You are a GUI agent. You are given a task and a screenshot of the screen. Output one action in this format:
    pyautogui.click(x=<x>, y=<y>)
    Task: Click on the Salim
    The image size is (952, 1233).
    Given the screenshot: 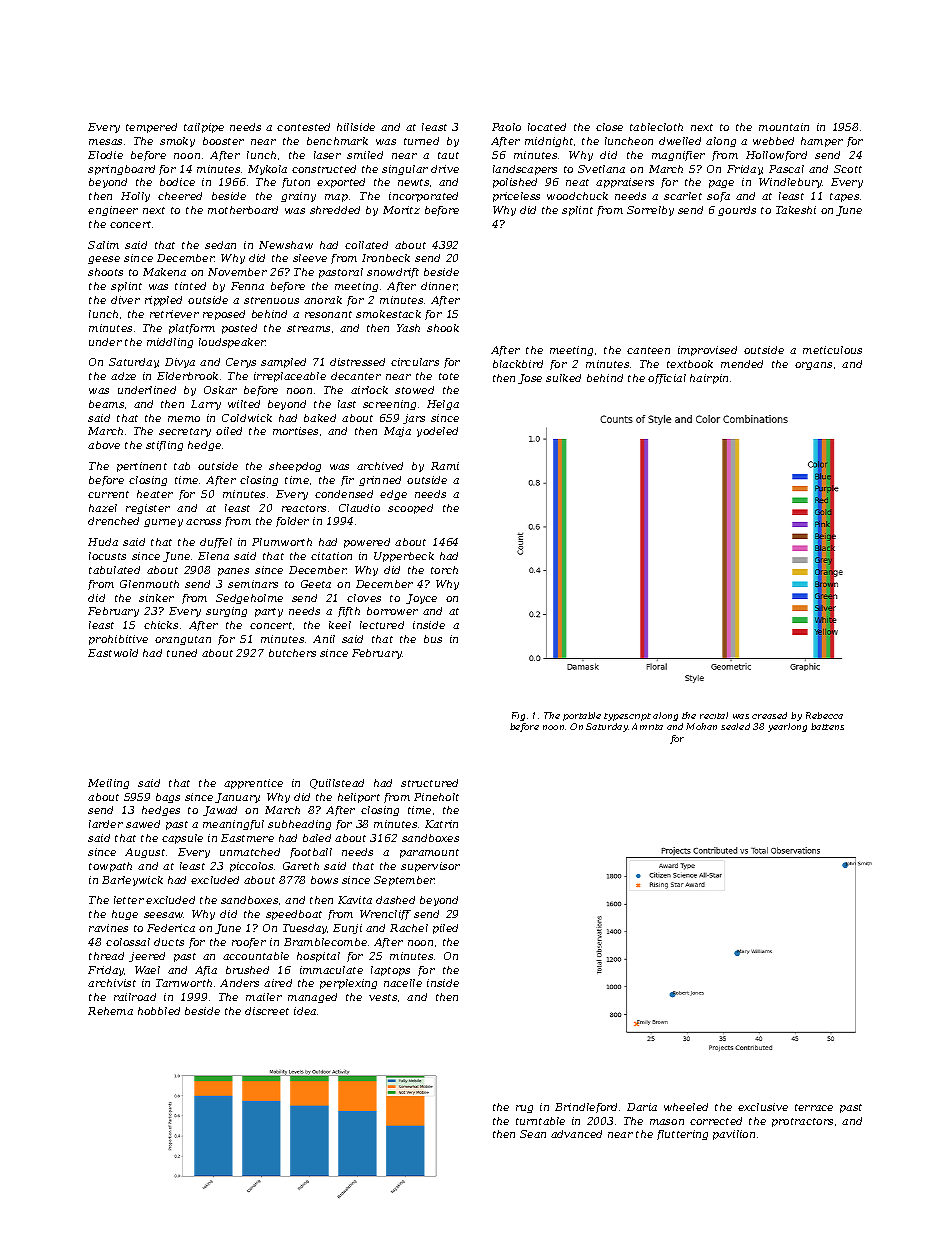 What is the action you would take?
    pyautogui.click(x=103, y=245)
